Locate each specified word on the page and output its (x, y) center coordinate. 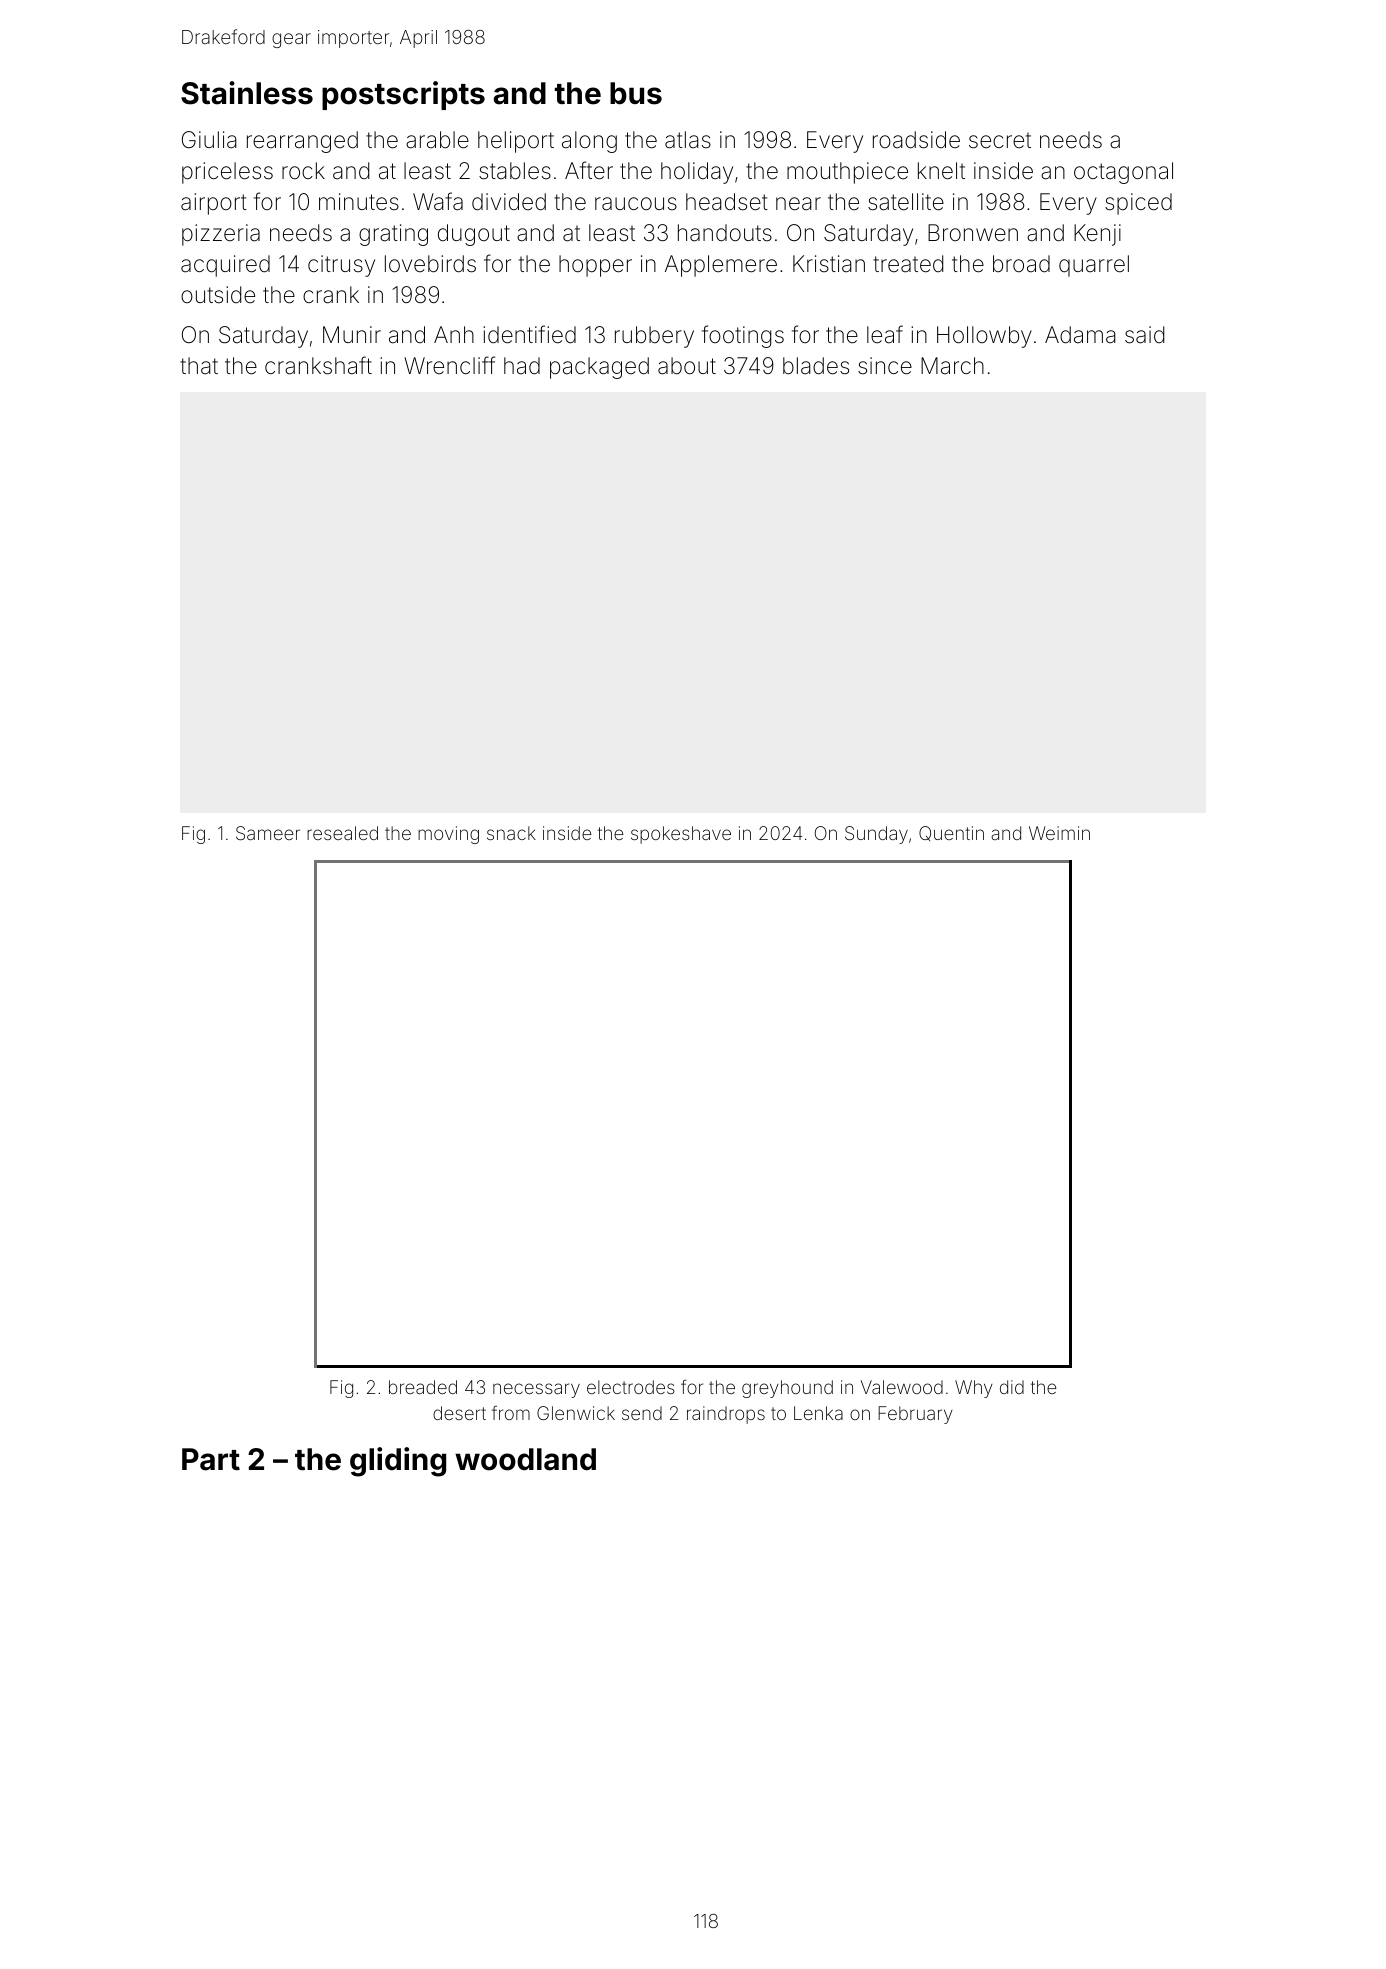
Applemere (721, 266)
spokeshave (681, 835)
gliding (398, 1462)
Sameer (268, 833)
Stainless (247, 93)
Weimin (1059, 833)
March (952, 366)
